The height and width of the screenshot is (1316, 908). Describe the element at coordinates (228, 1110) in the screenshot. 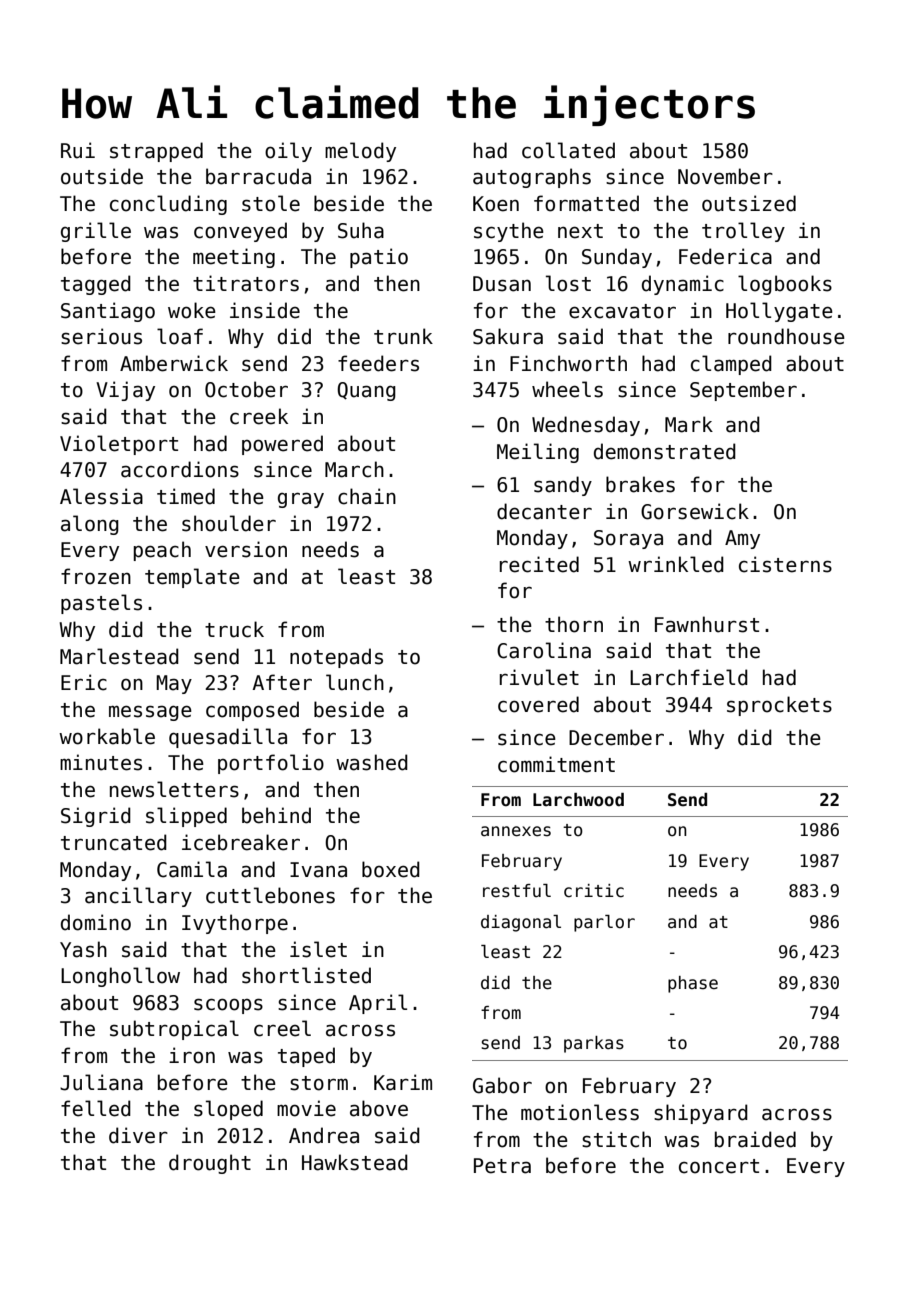

I see `sloped` at that location.
